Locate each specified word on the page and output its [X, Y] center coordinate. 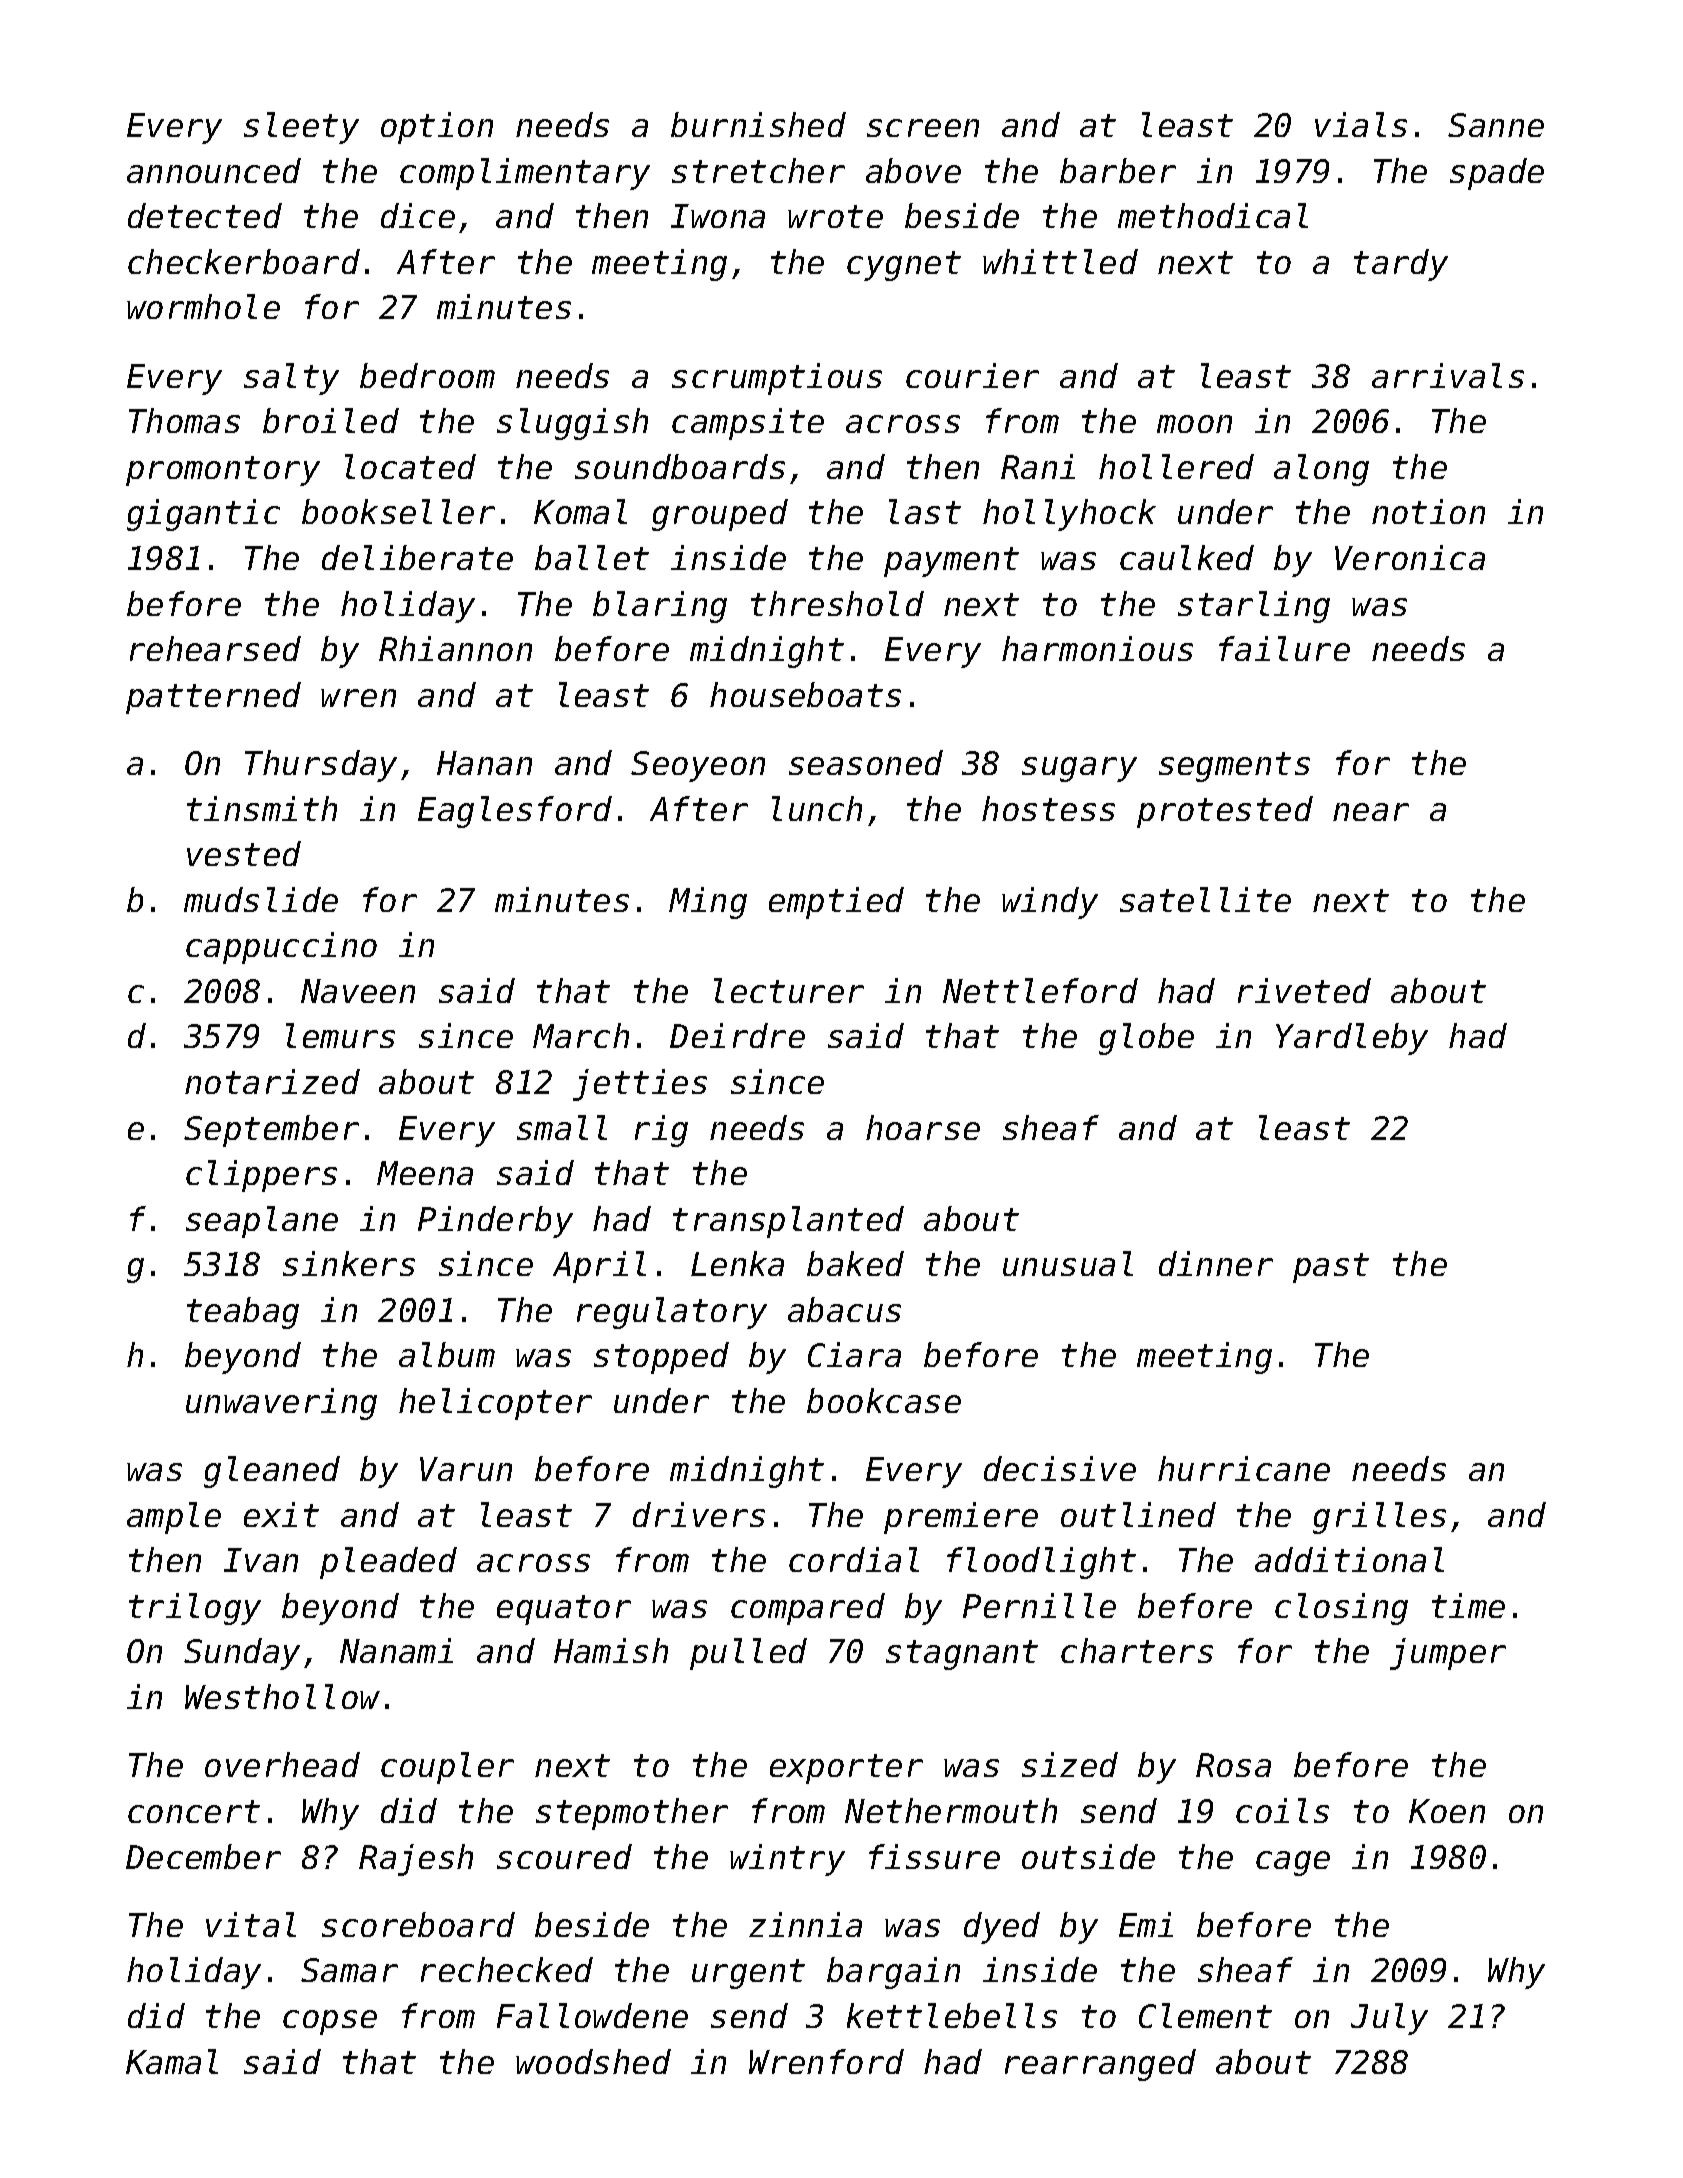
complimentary [525, 174]
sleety [301, 128]
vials [1361, 124]
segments [1234, 767]
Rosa [1233, 1765]
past [1331, 1268]
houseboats [805, 694]
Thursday [321, 766]
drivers [699, 1514]
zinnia [805, 1924]
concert [194, 1811]
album [447, 1354]
